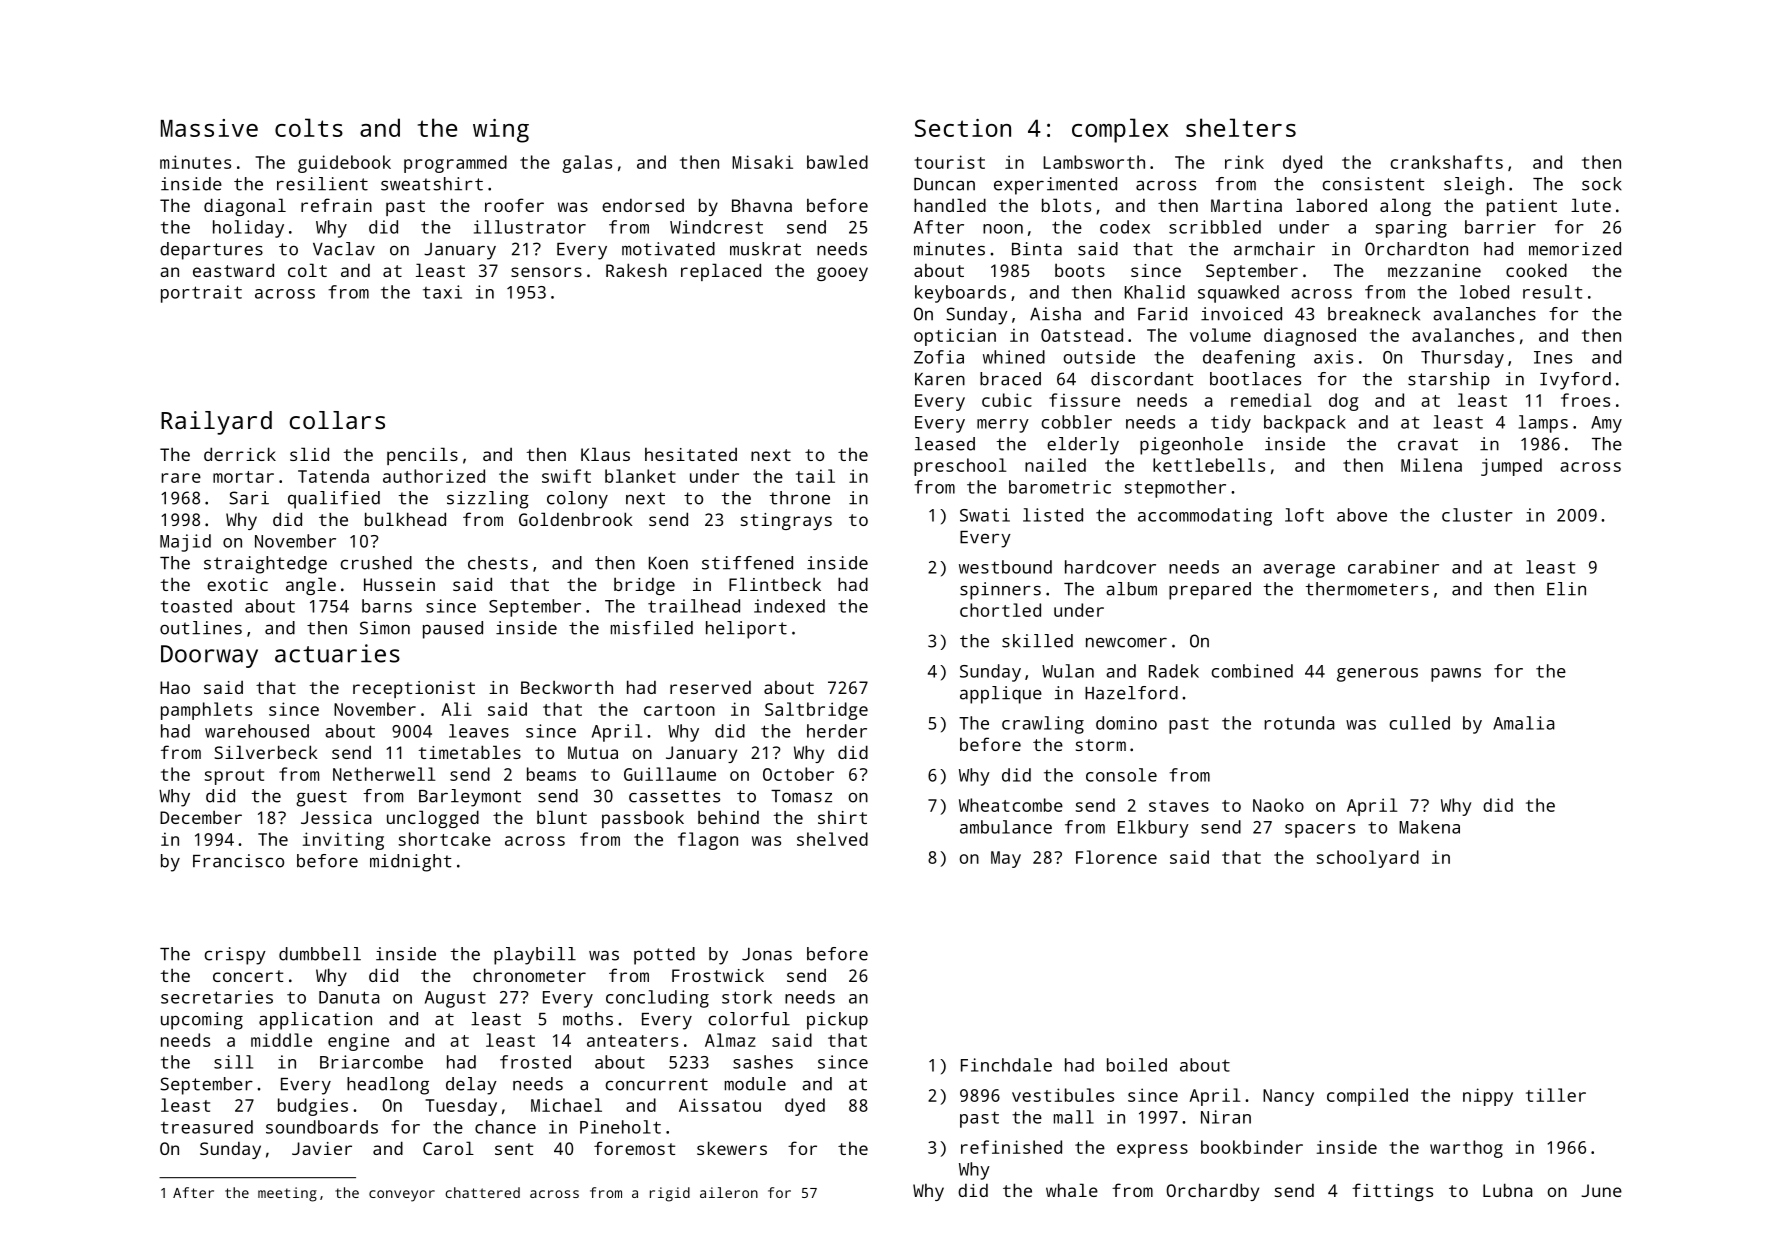  I want to click on diagonal, so click(245, 207).
